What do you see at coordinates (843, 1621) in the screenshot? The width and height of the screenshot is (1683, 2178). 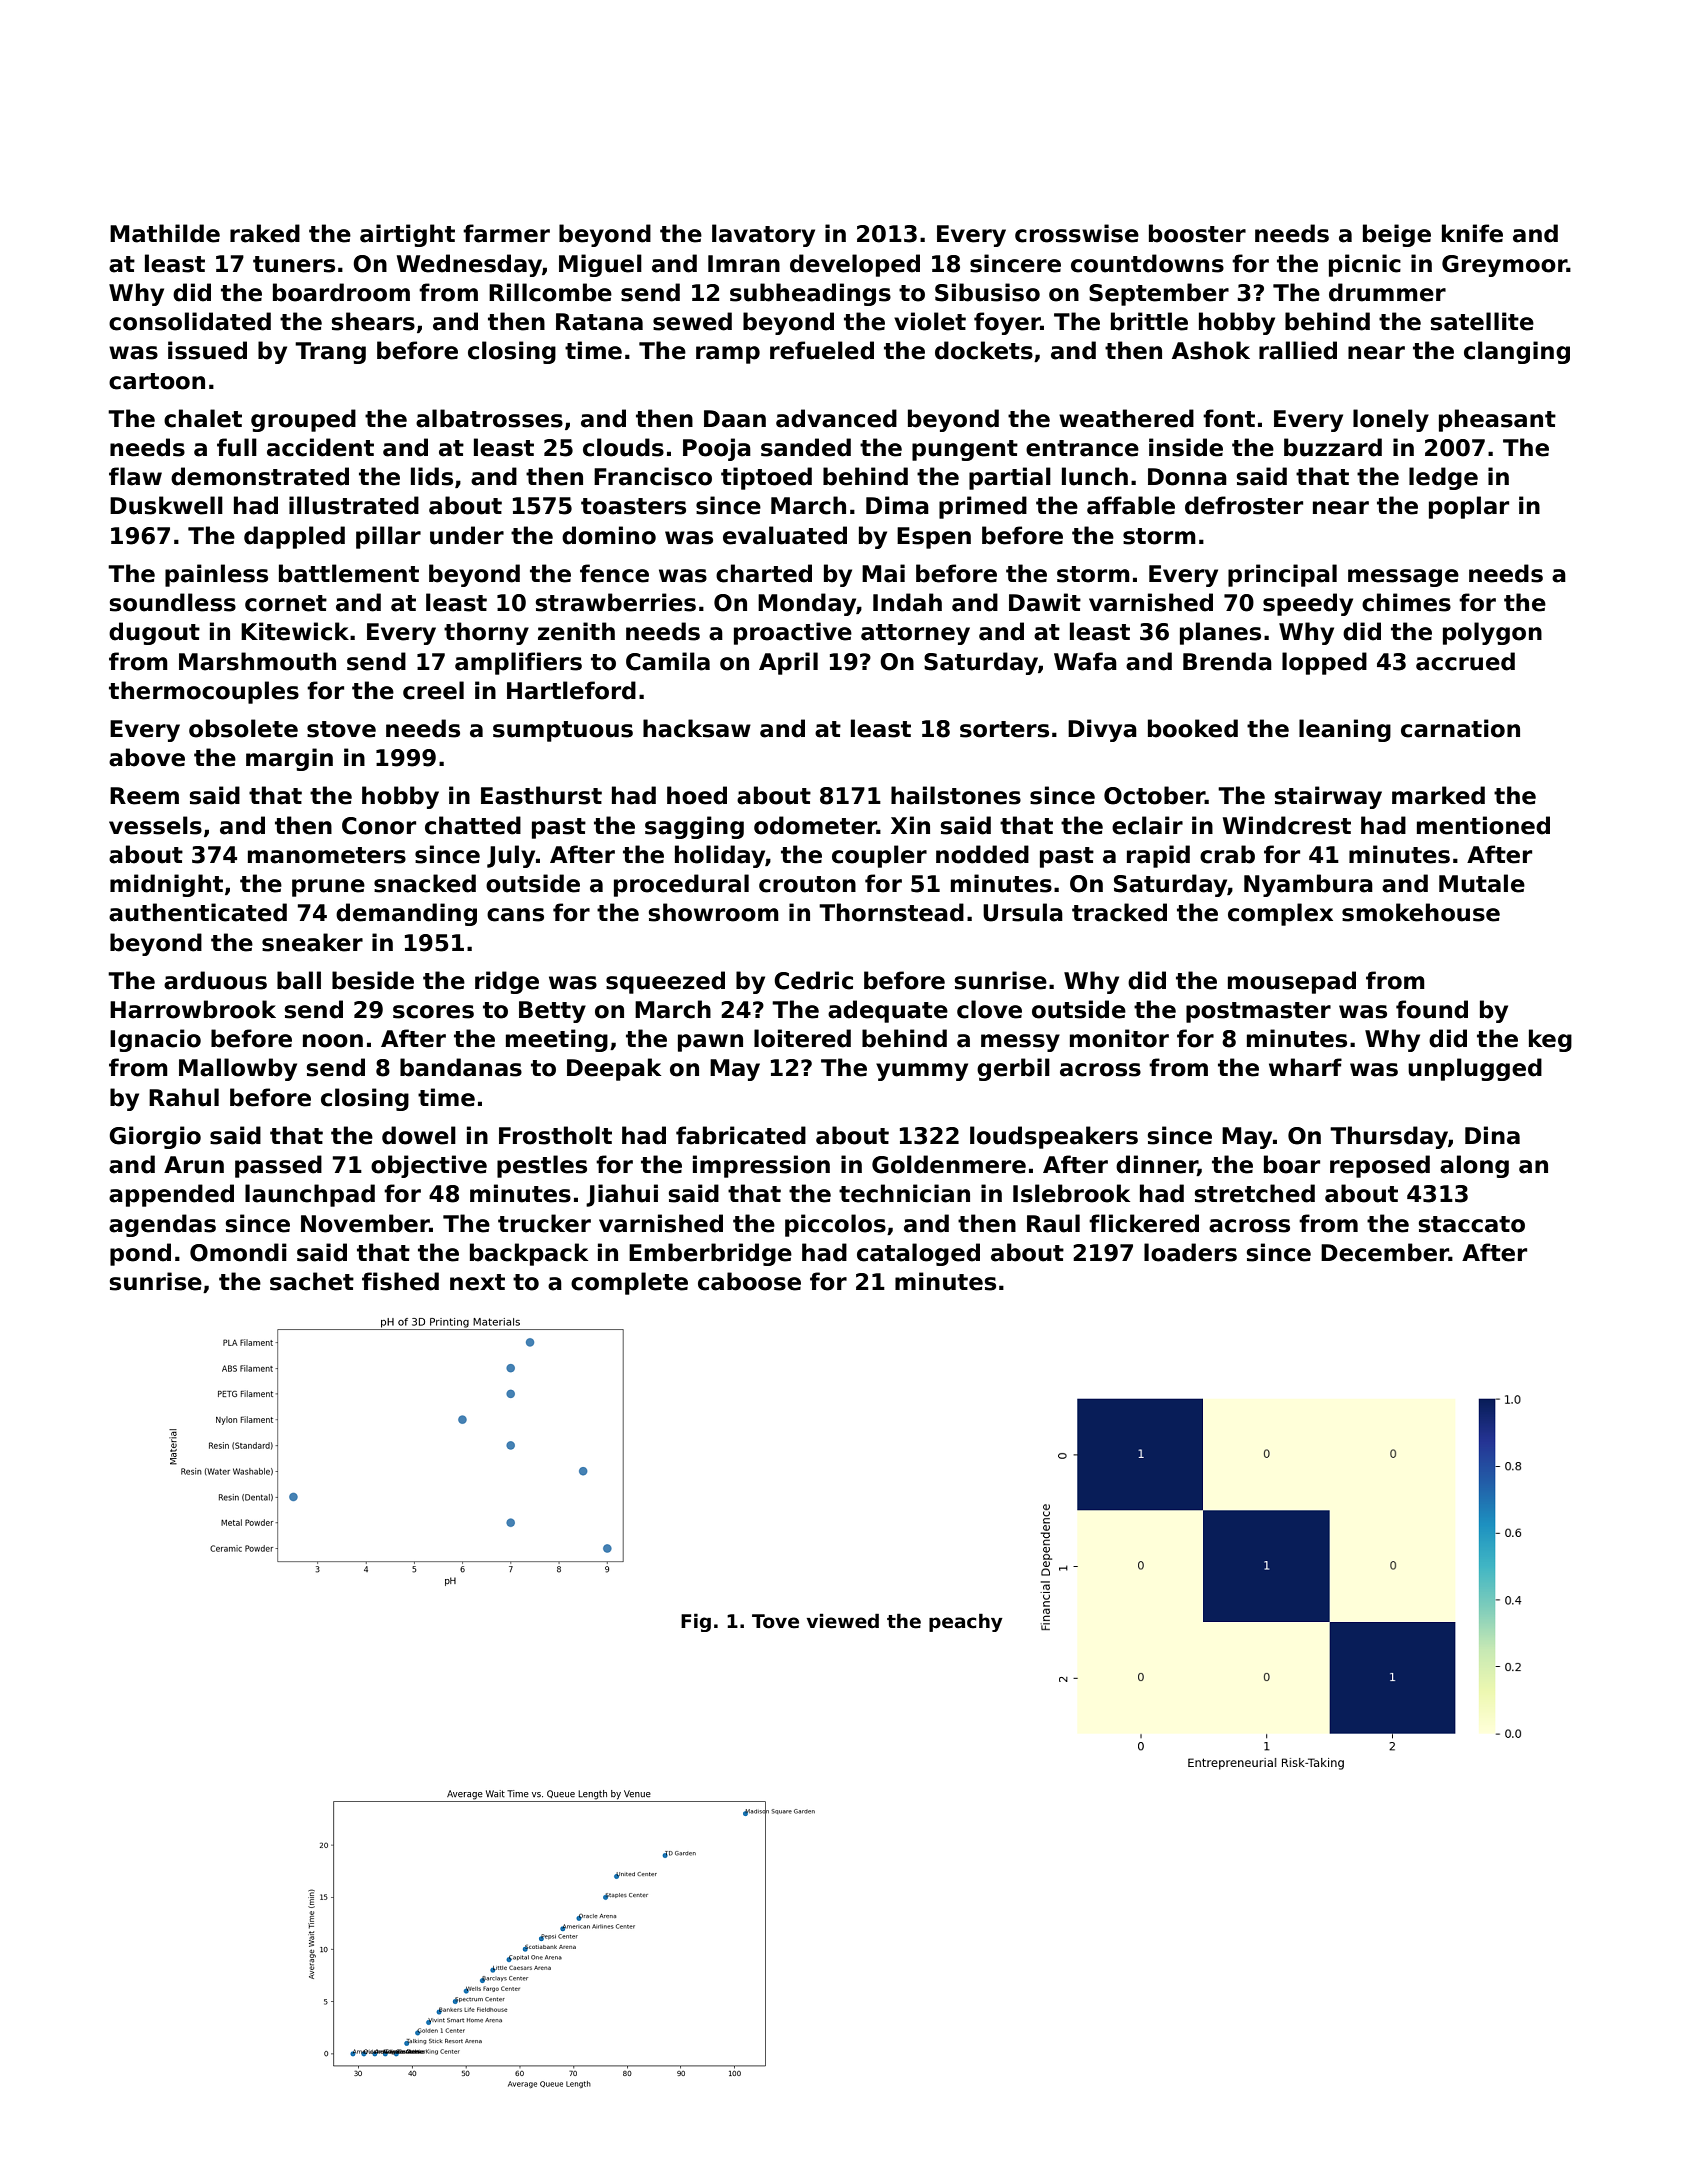 I see `viewed` at bounding box center [843, 1621].
